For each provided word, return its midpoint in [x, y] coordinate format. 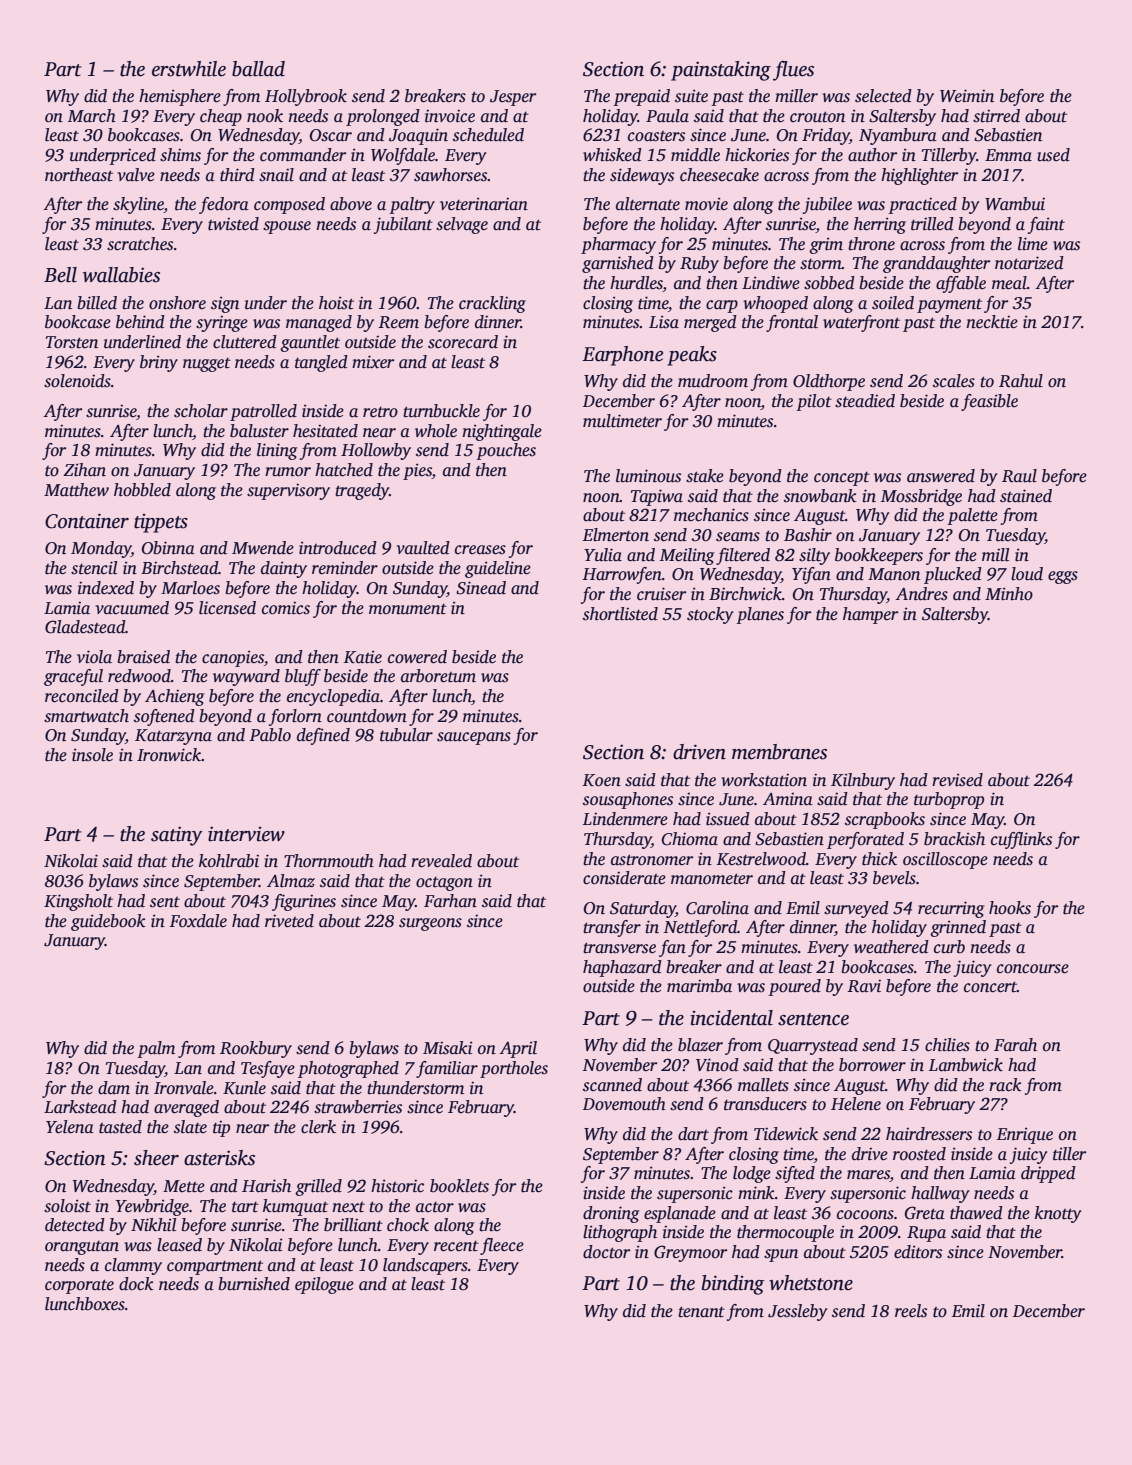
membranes [779, 752]
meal [1009, 283]
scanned [612, 1085]
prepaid [641, 97]
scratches [140, 244]
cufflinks [1021, 840]
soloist [67, 1206]
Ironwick [169, 755]
